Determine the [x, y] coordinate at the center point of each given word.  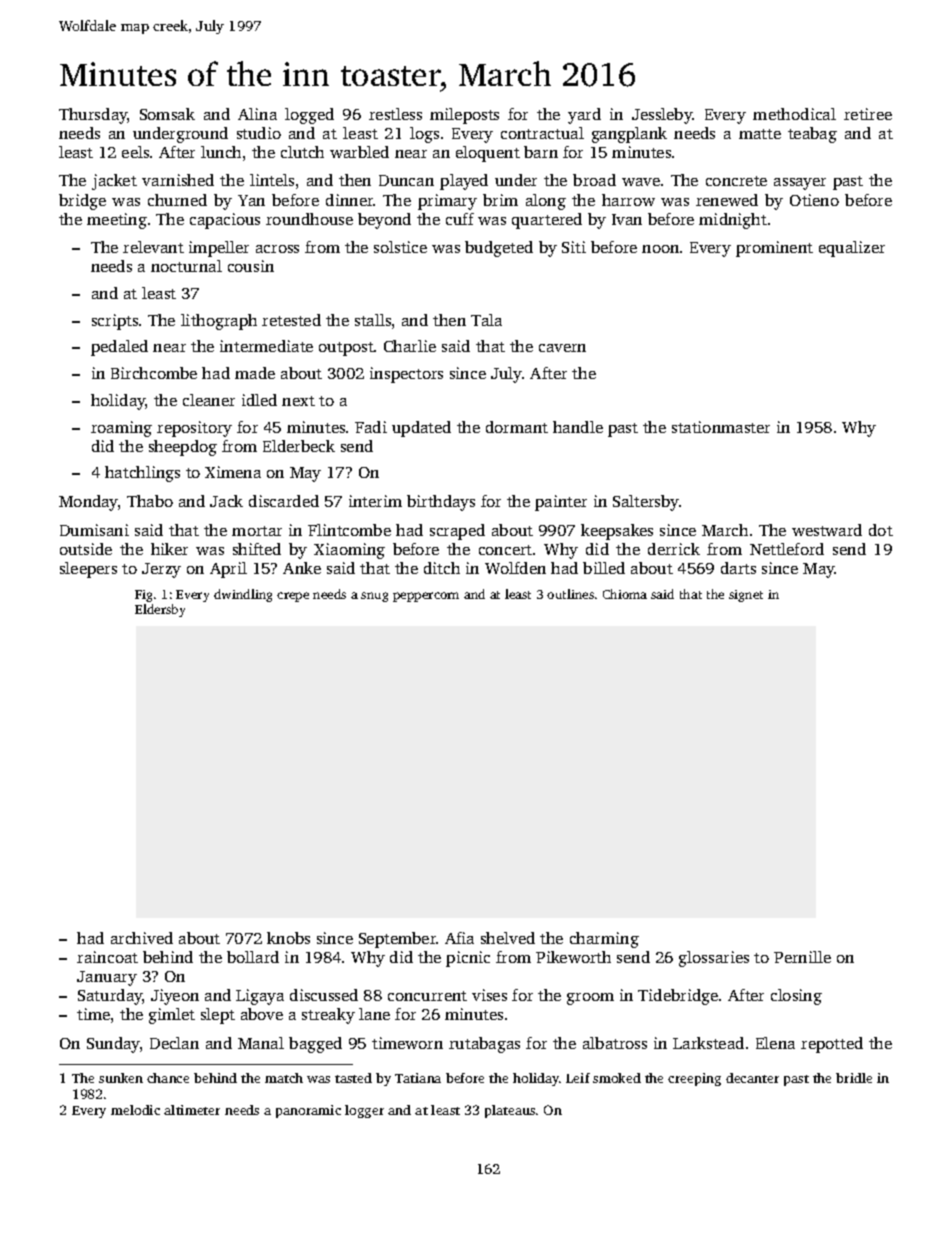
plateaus [510, 1111]
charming [604, 940]
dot [881, 530]
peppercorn [426, 597]
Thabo [150, 501]
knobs [288, 938]
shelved [508, 938]
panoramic [308, 1111]
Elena [775, 1043]
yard [584, 116]
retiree [868, 114]
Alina [257, 114]
